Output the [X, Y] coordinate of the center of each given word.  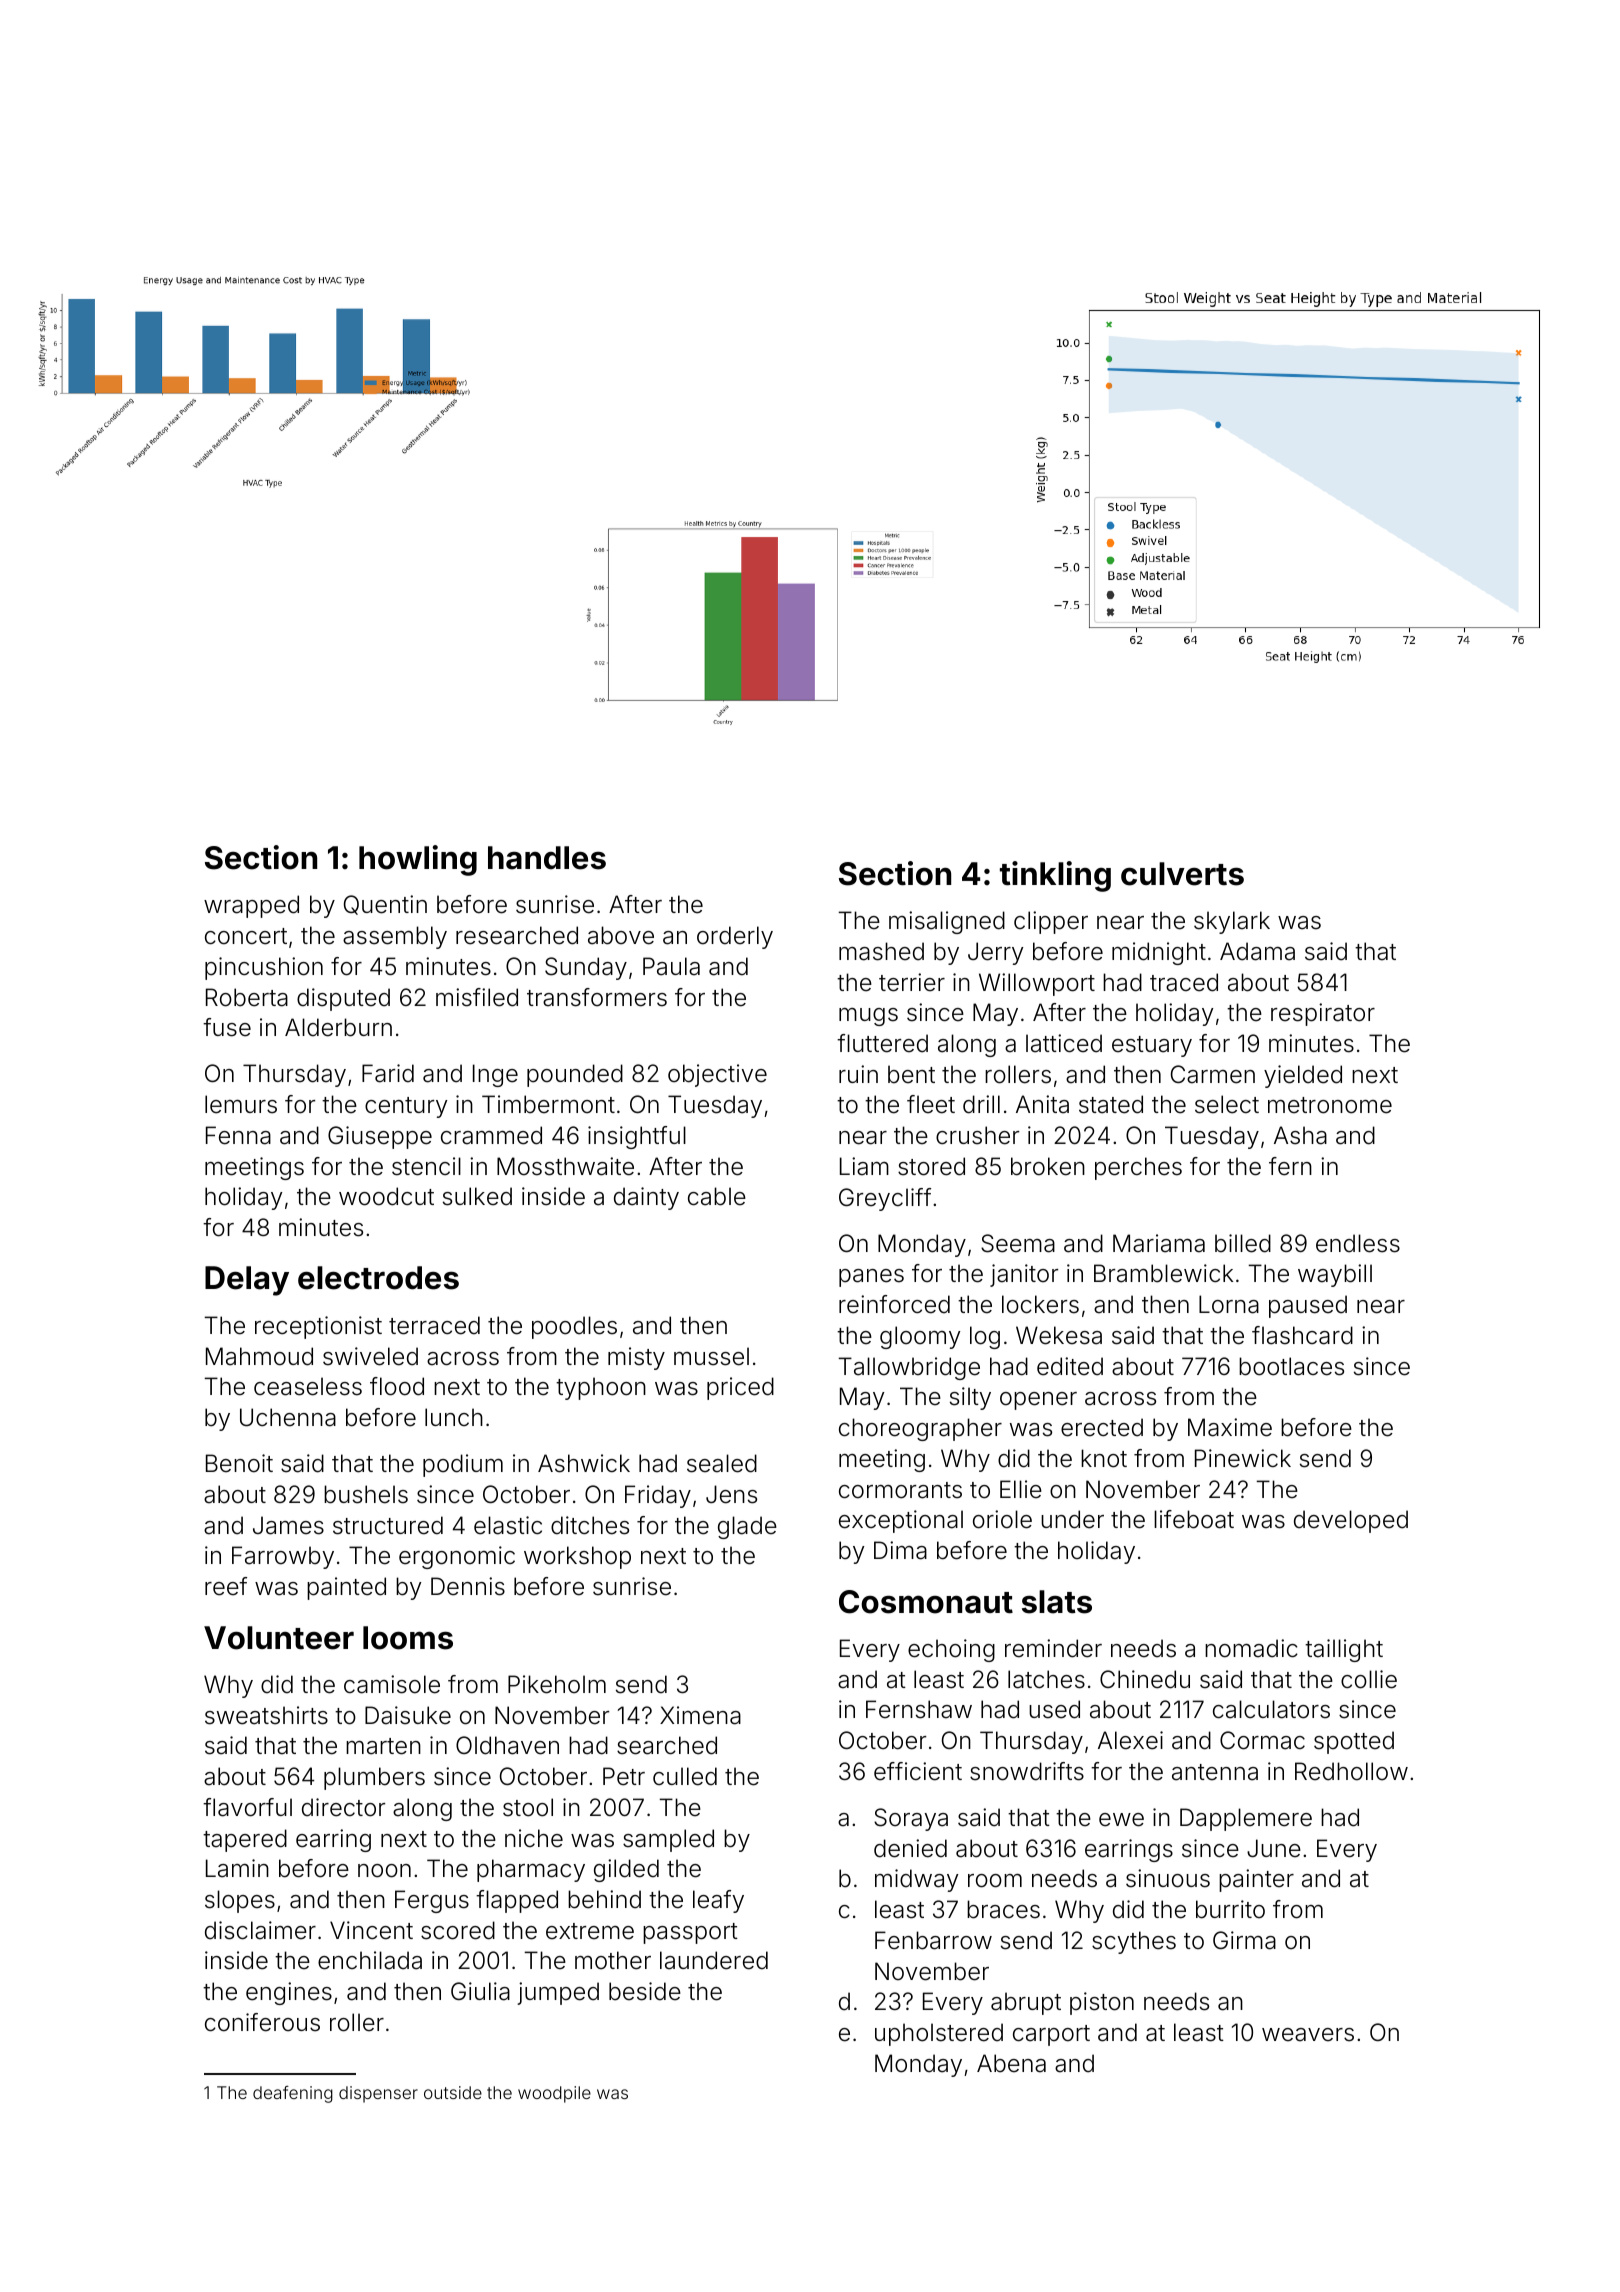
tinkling [1055, 876]
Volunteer [279, 1638]
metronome [1330, 1105]
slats [1057, 1602]
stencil [426, 1166]
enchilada [370, 1960]
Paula [671, 966]
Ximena [700, 1715]
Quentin [385, 905]
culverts [1182, 874]
